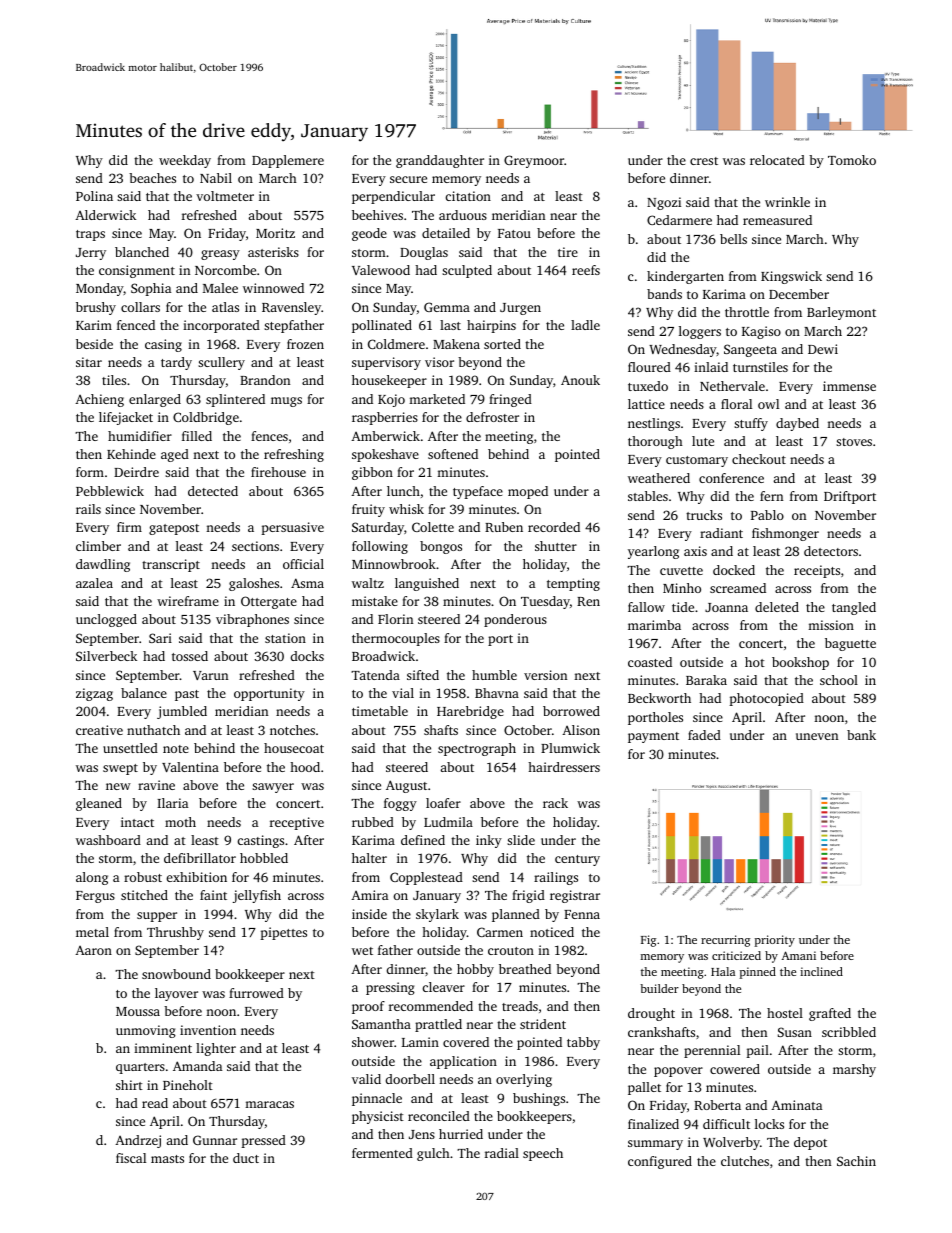 This screenshot has width=952, height=1233. I want to click on tangled, so click(854, 608).
